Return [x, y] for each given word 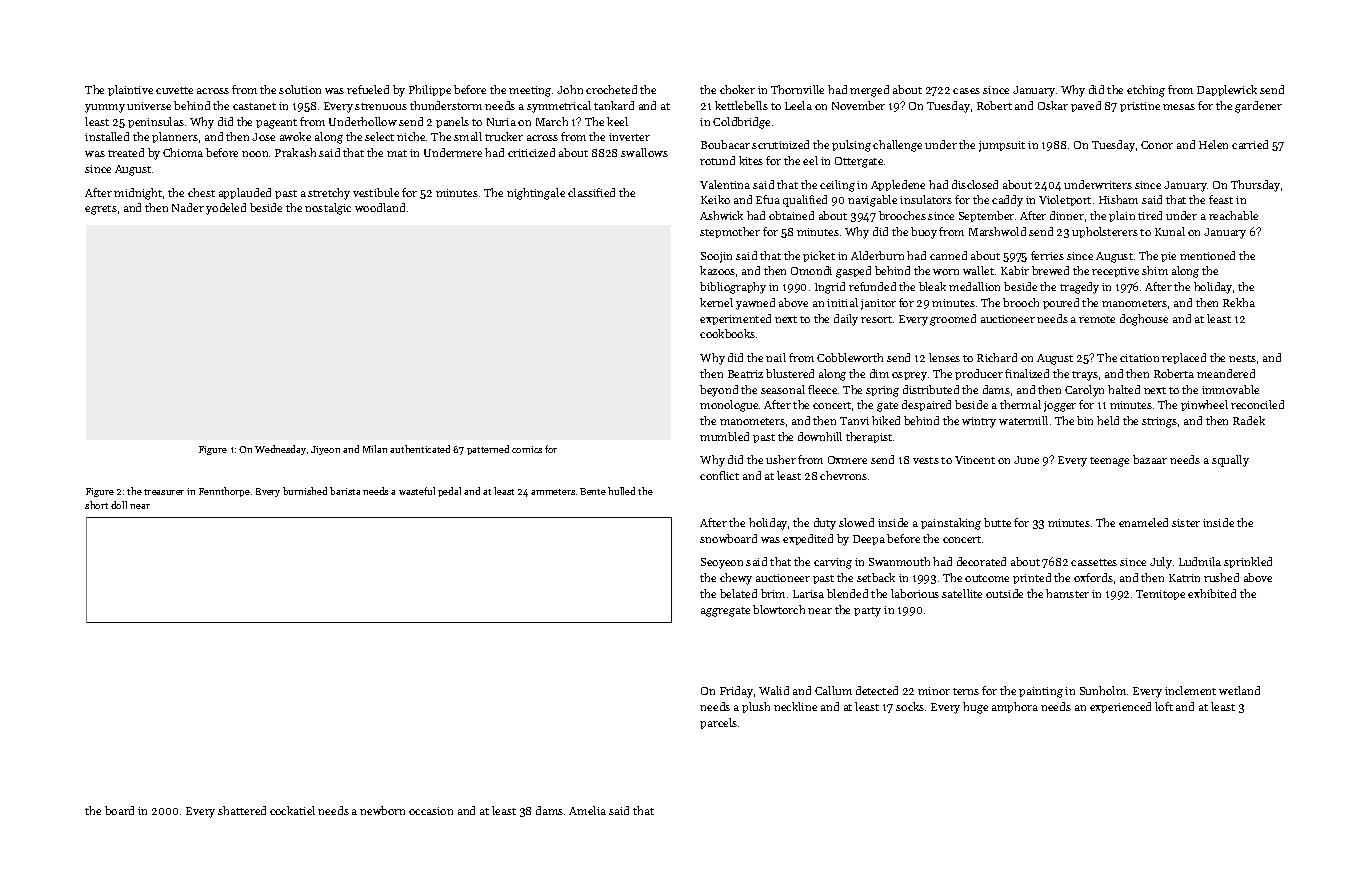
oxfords [1093, 577]
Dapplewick [1227, 90]
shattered [242, 810]
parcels [718, 723]
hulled [621, 491]
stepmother [730, 232]
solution [300, 89]
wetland [1239, 690]
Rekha [1239, 302]
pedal [449, 492]
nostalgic [328, 209]
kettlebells [741, 105]
